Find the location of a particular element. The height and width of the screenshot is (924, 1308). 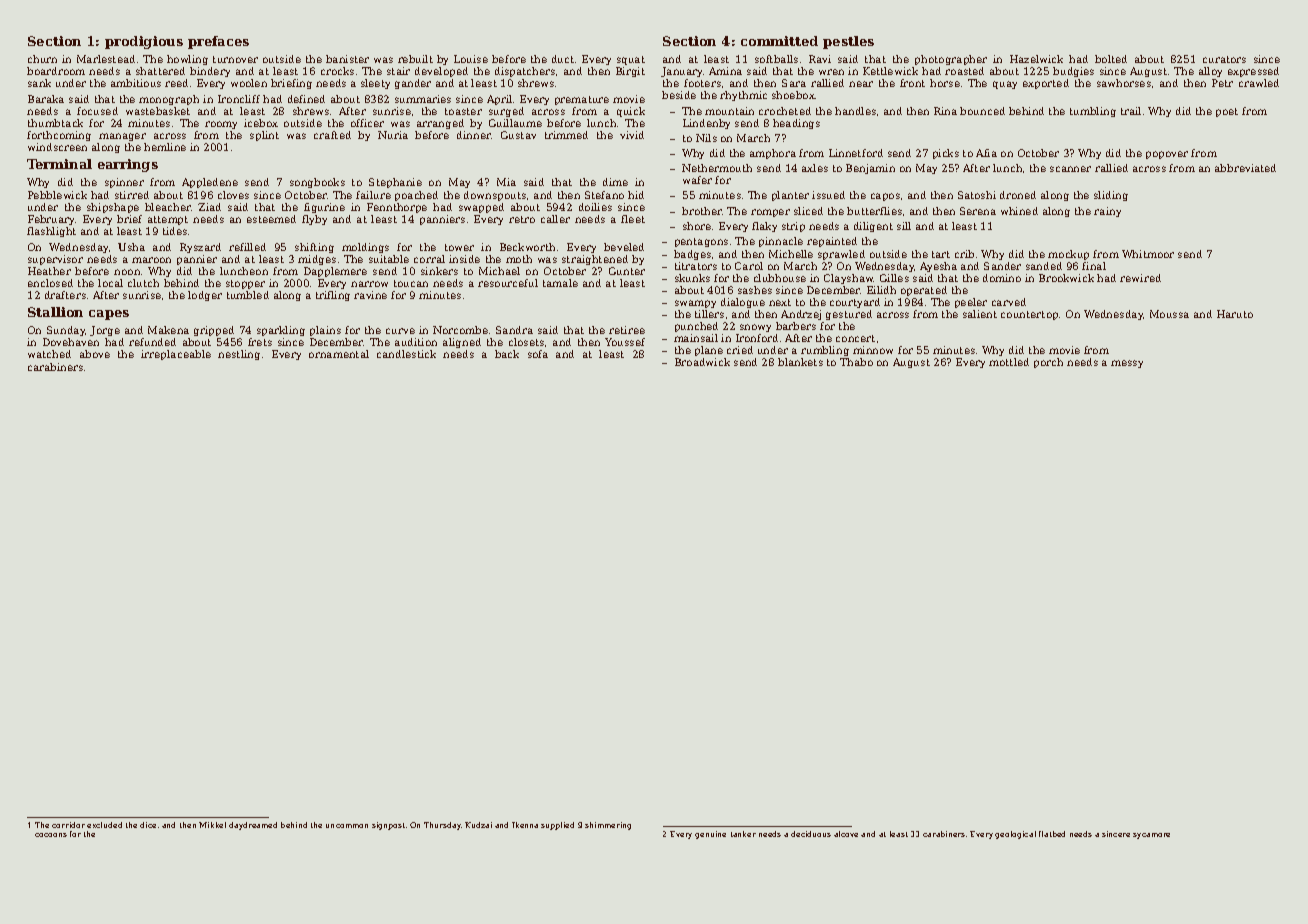

Mikkel is located at coordinates (212, 825).
